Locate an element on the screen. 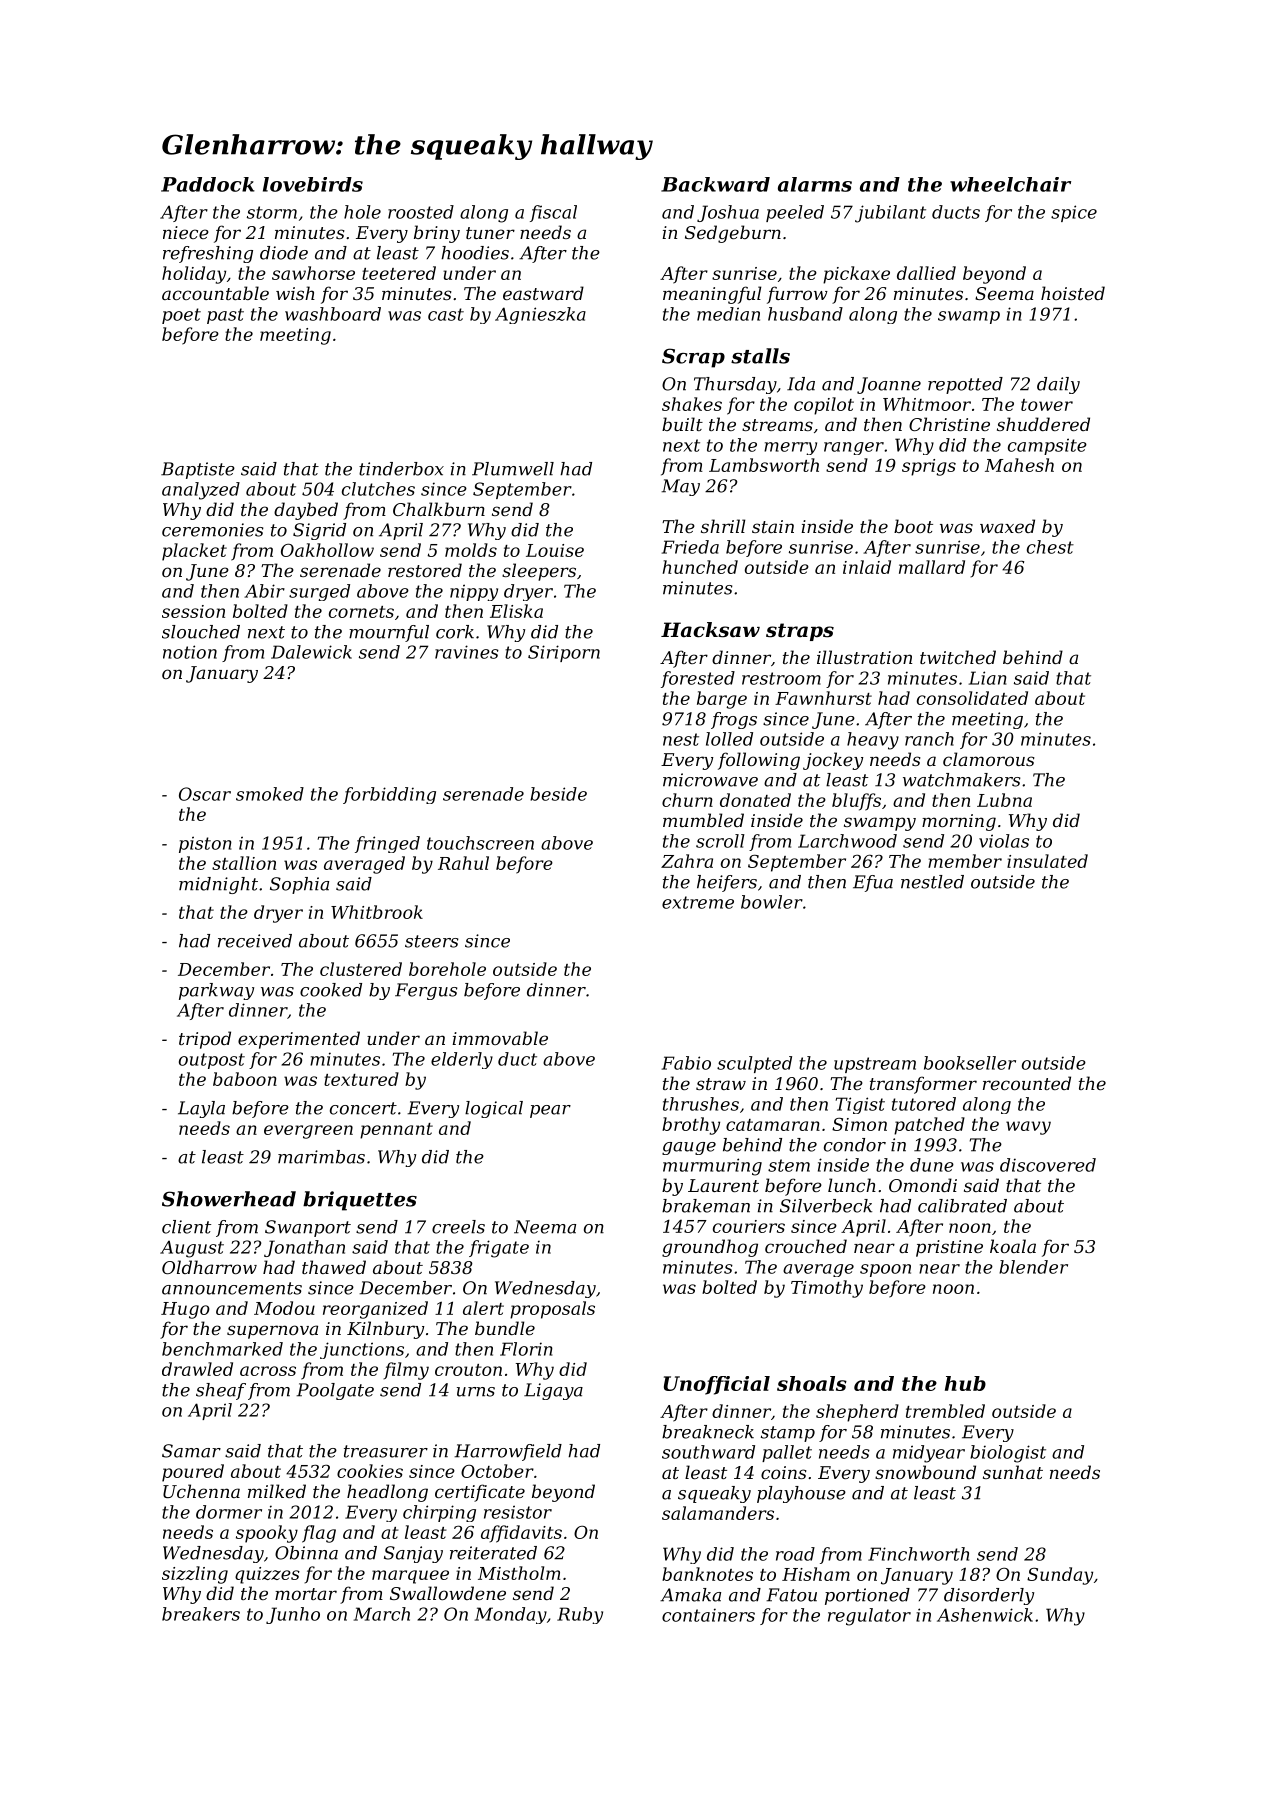  hub is located at coordinates (965, 1383).
